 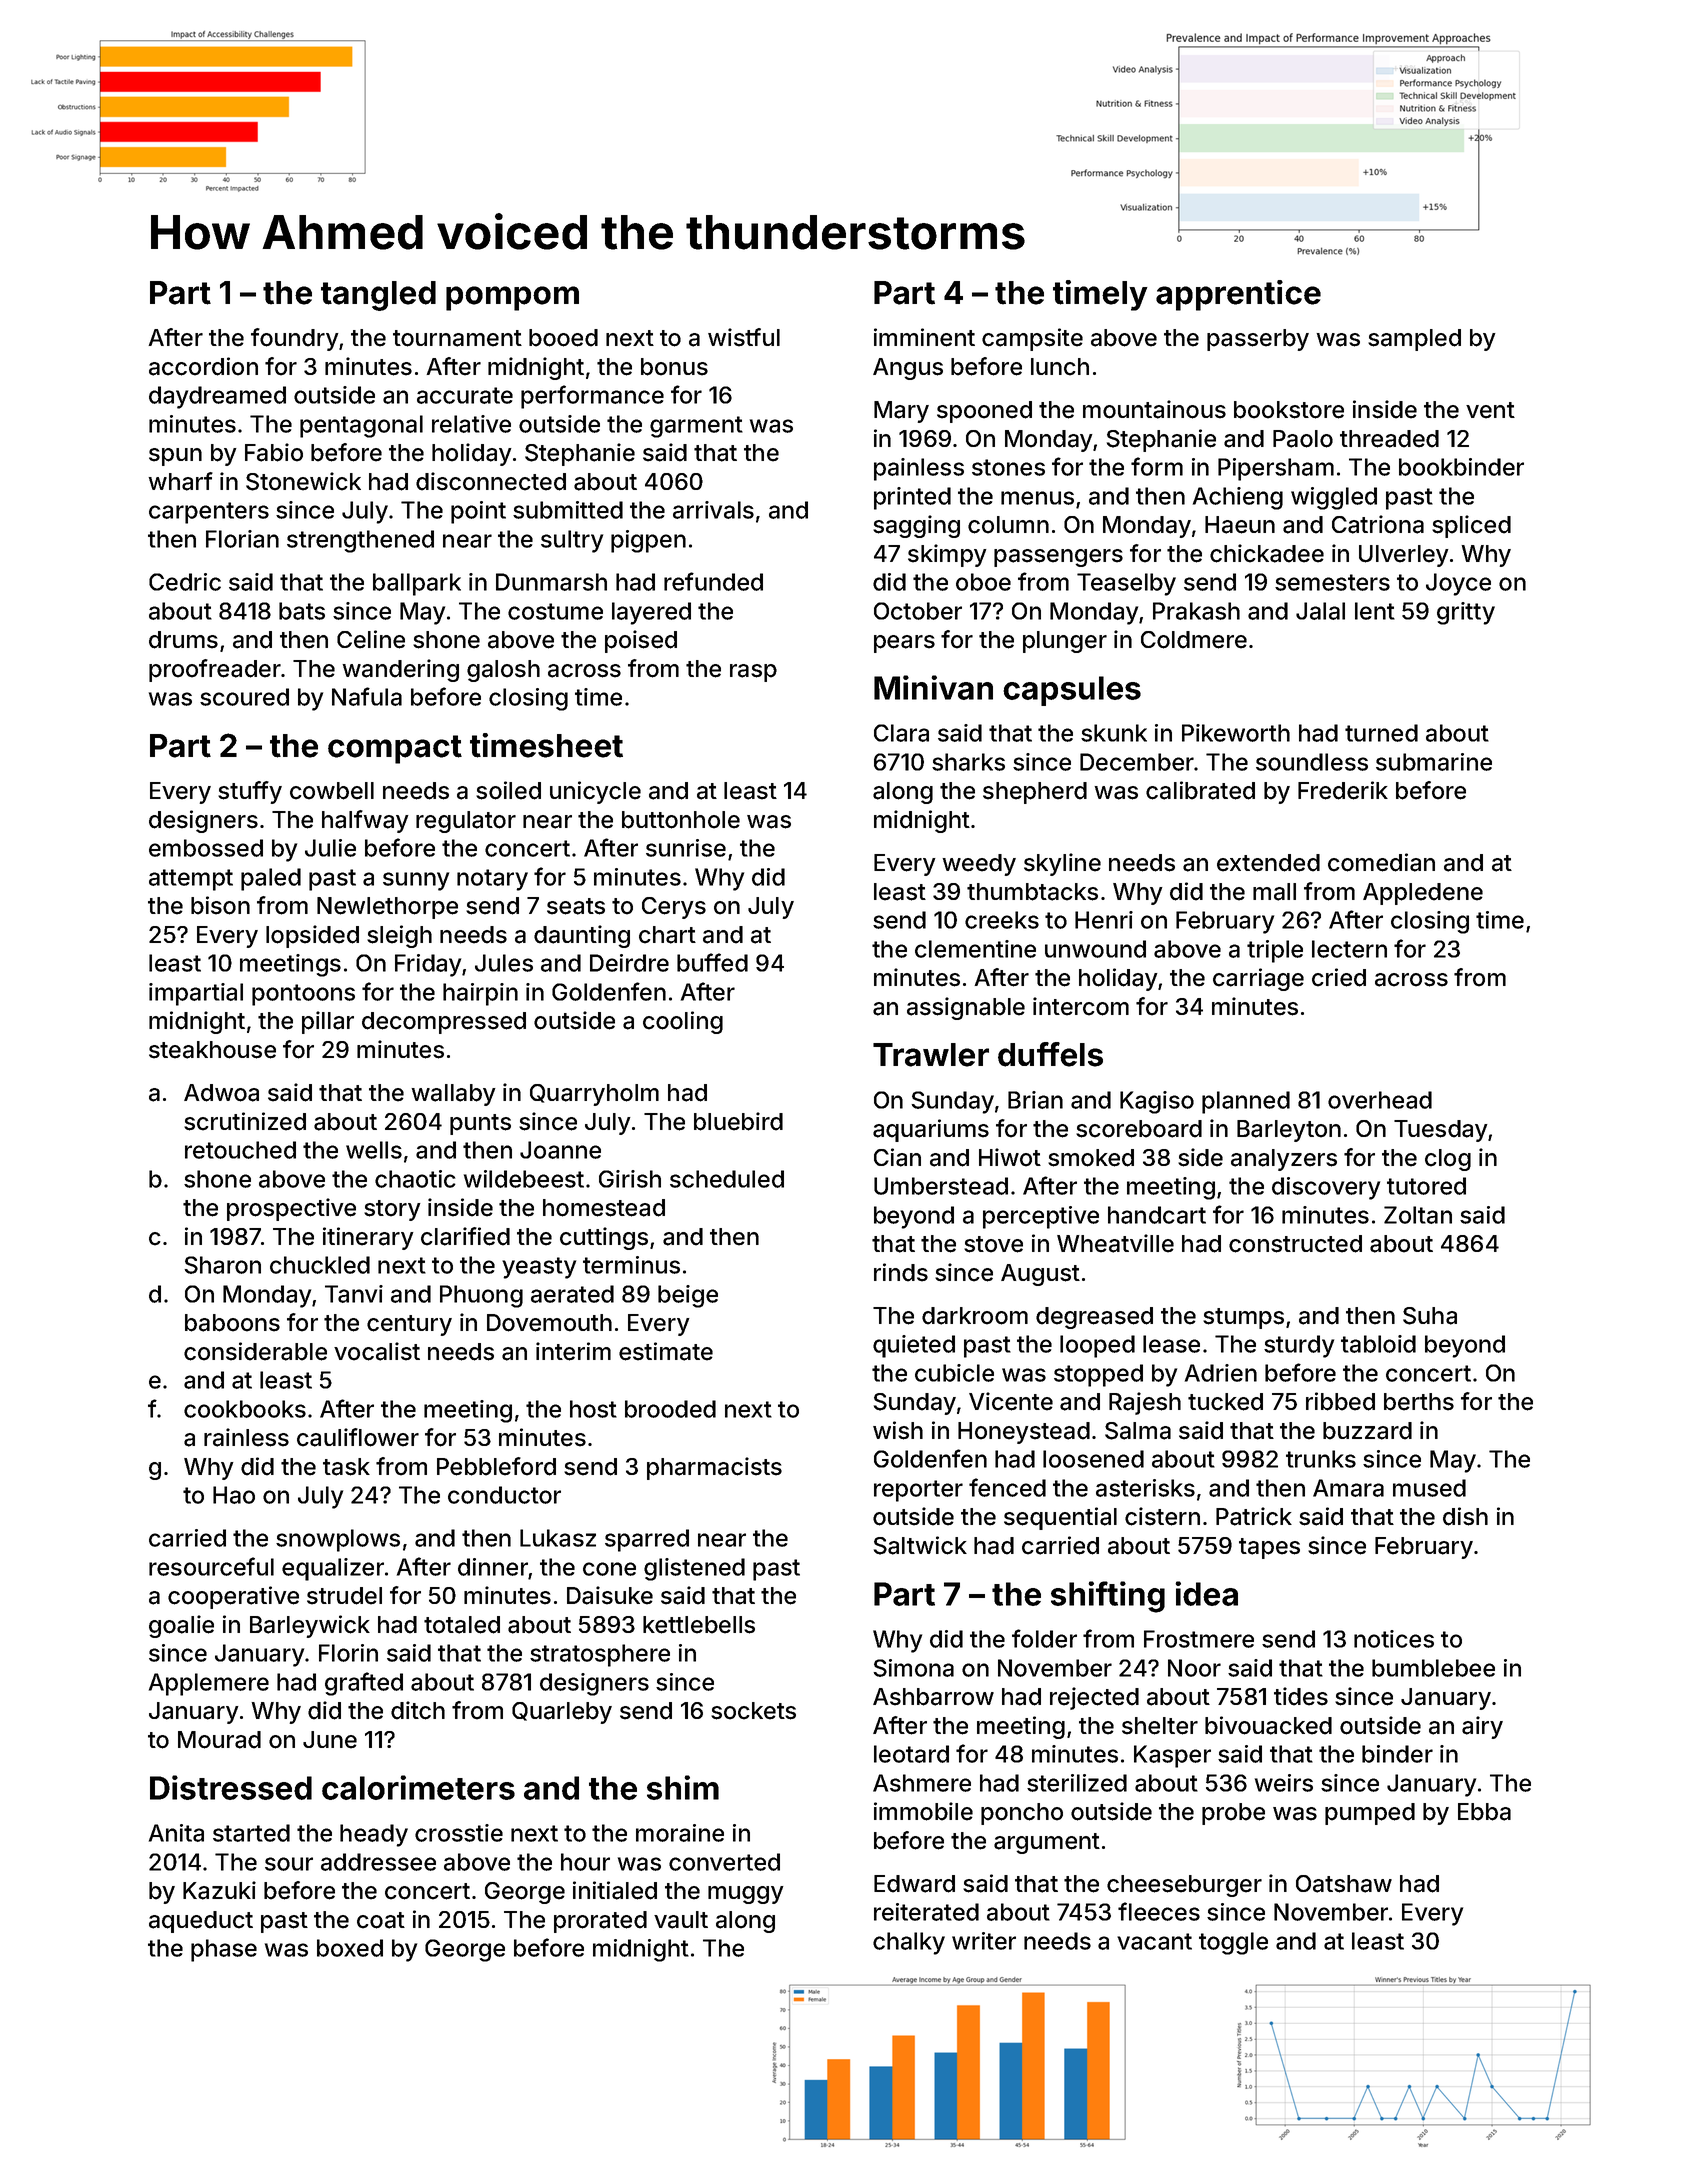 What do you see at coordinates (232, 1323) in the document?
I see `baboons` at bounding box center [232, 1323].
